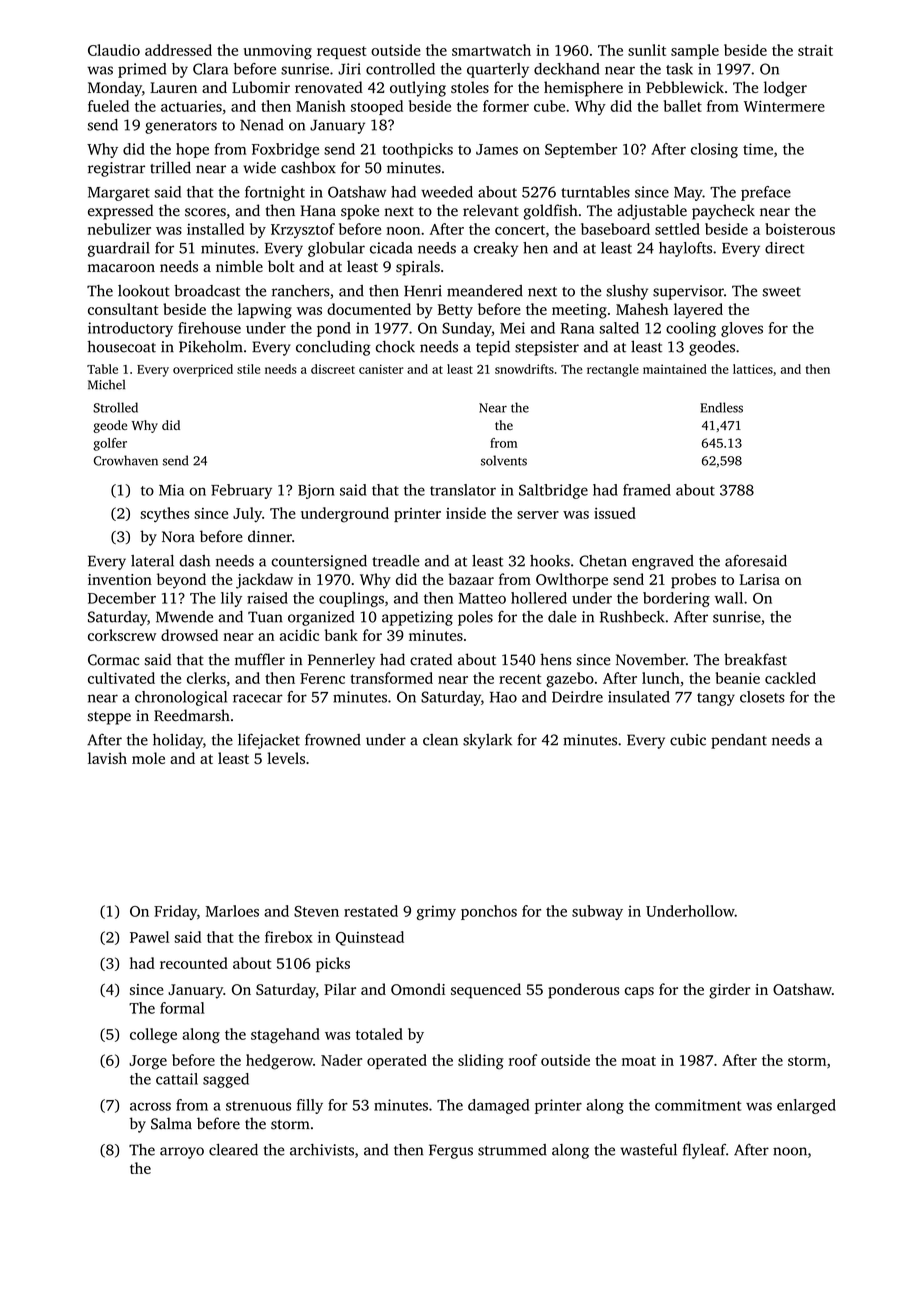 This screenshot has width=924, height=1308. I want to click on bordering, so click(676, 599).
